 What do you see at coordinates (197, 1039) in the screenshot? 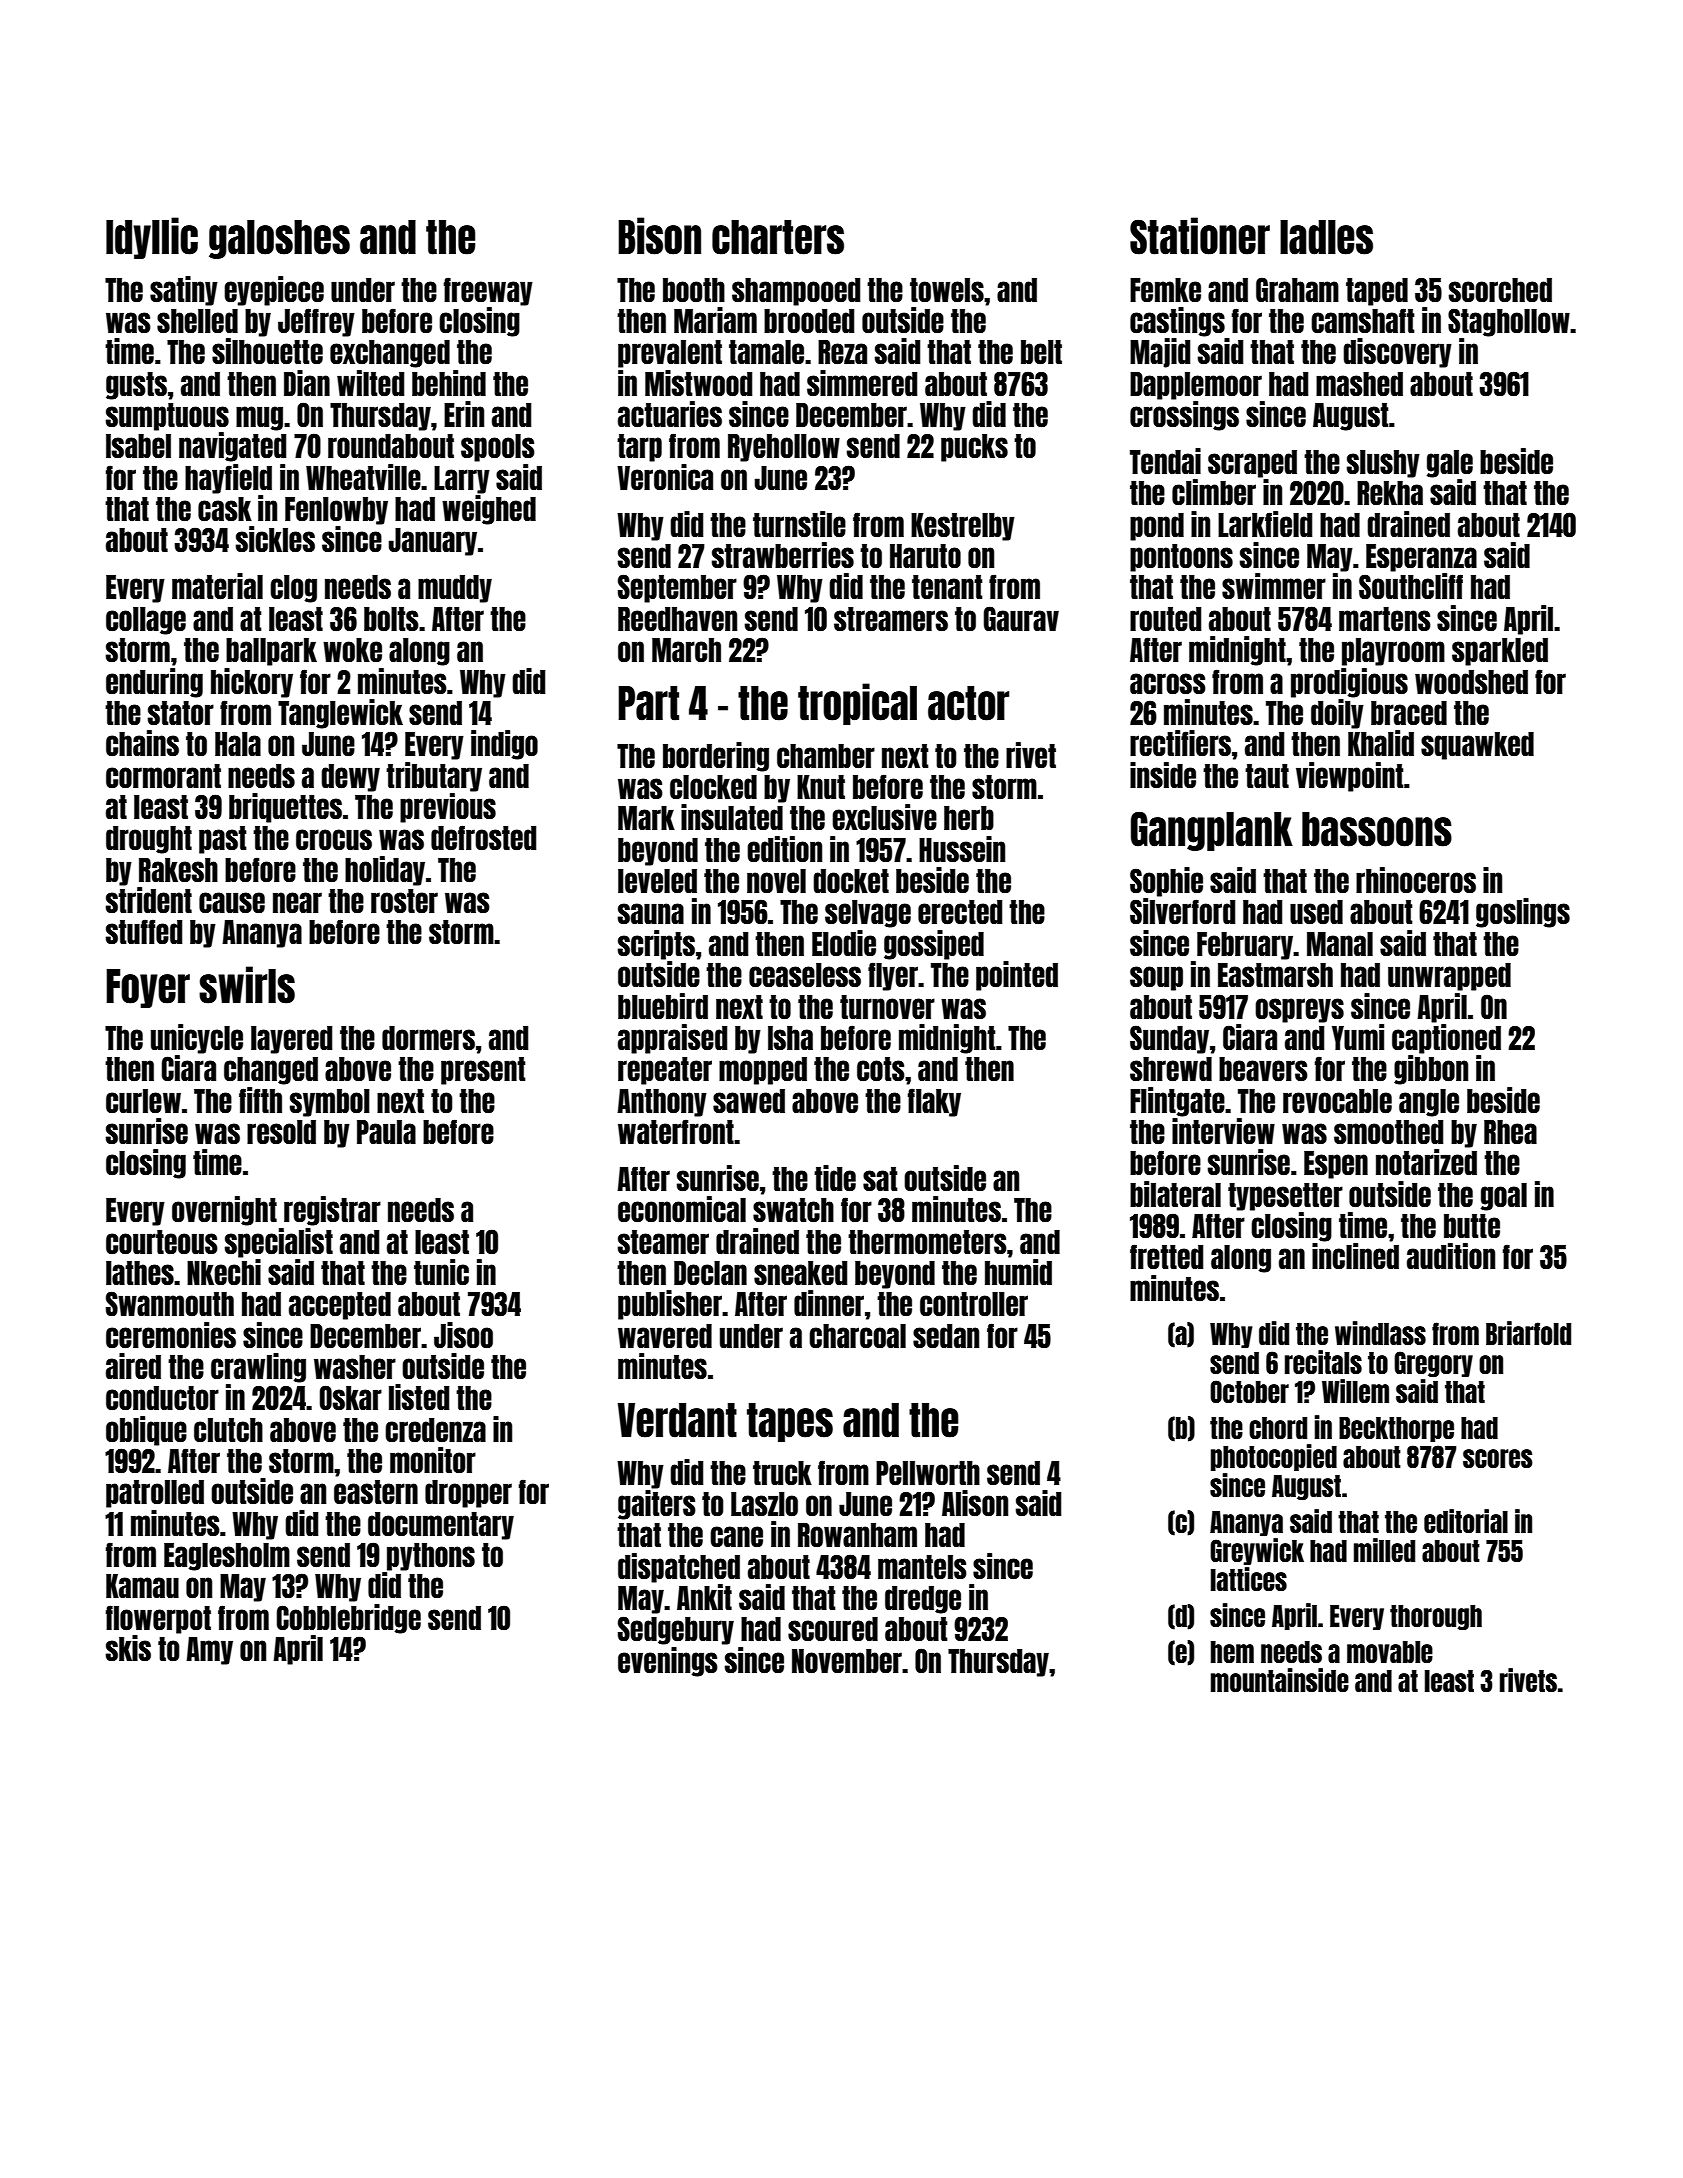
I see `unicycle` at bounding box center [197, 1039].
